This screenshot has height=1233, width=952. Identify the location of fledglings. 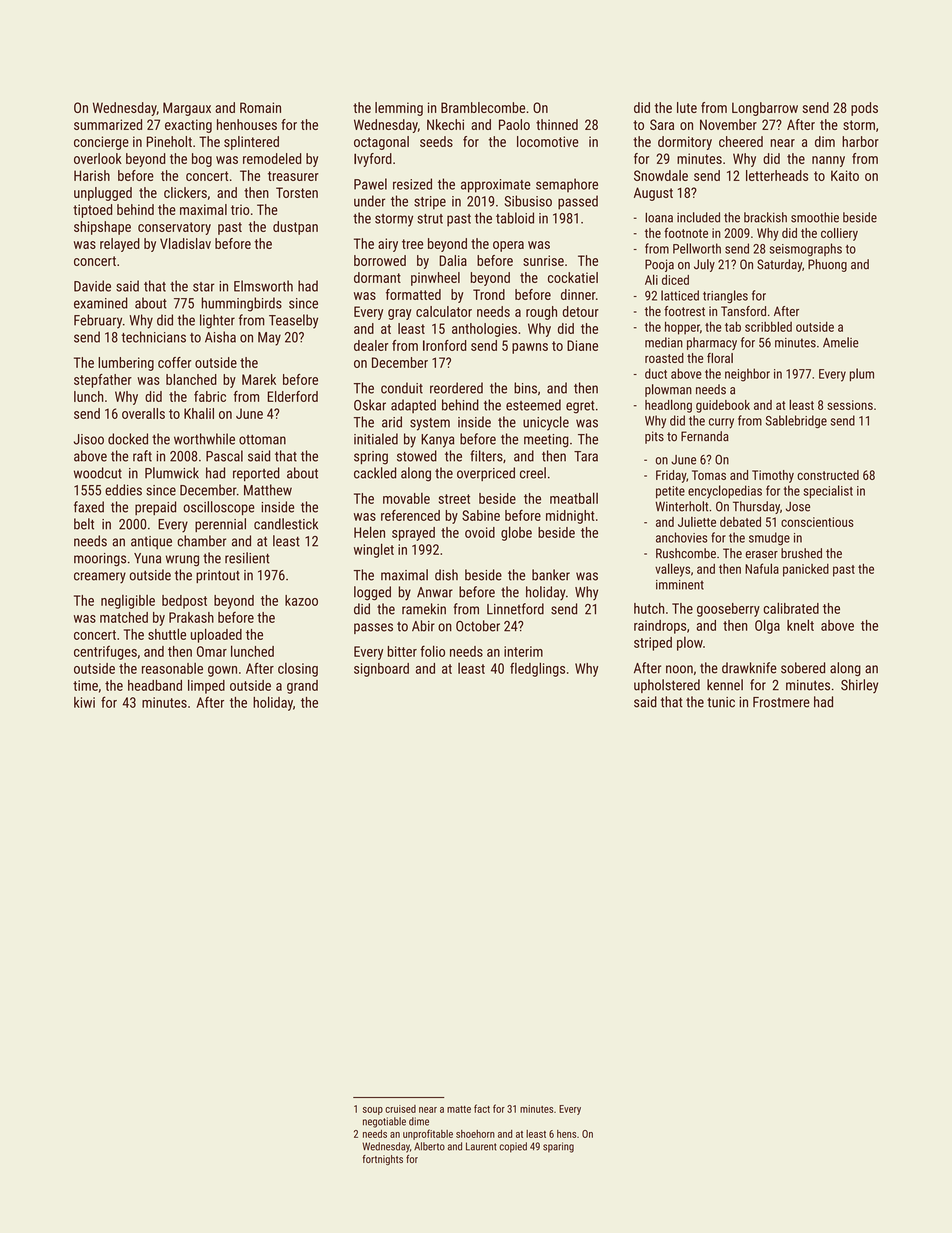
(537, 669).
